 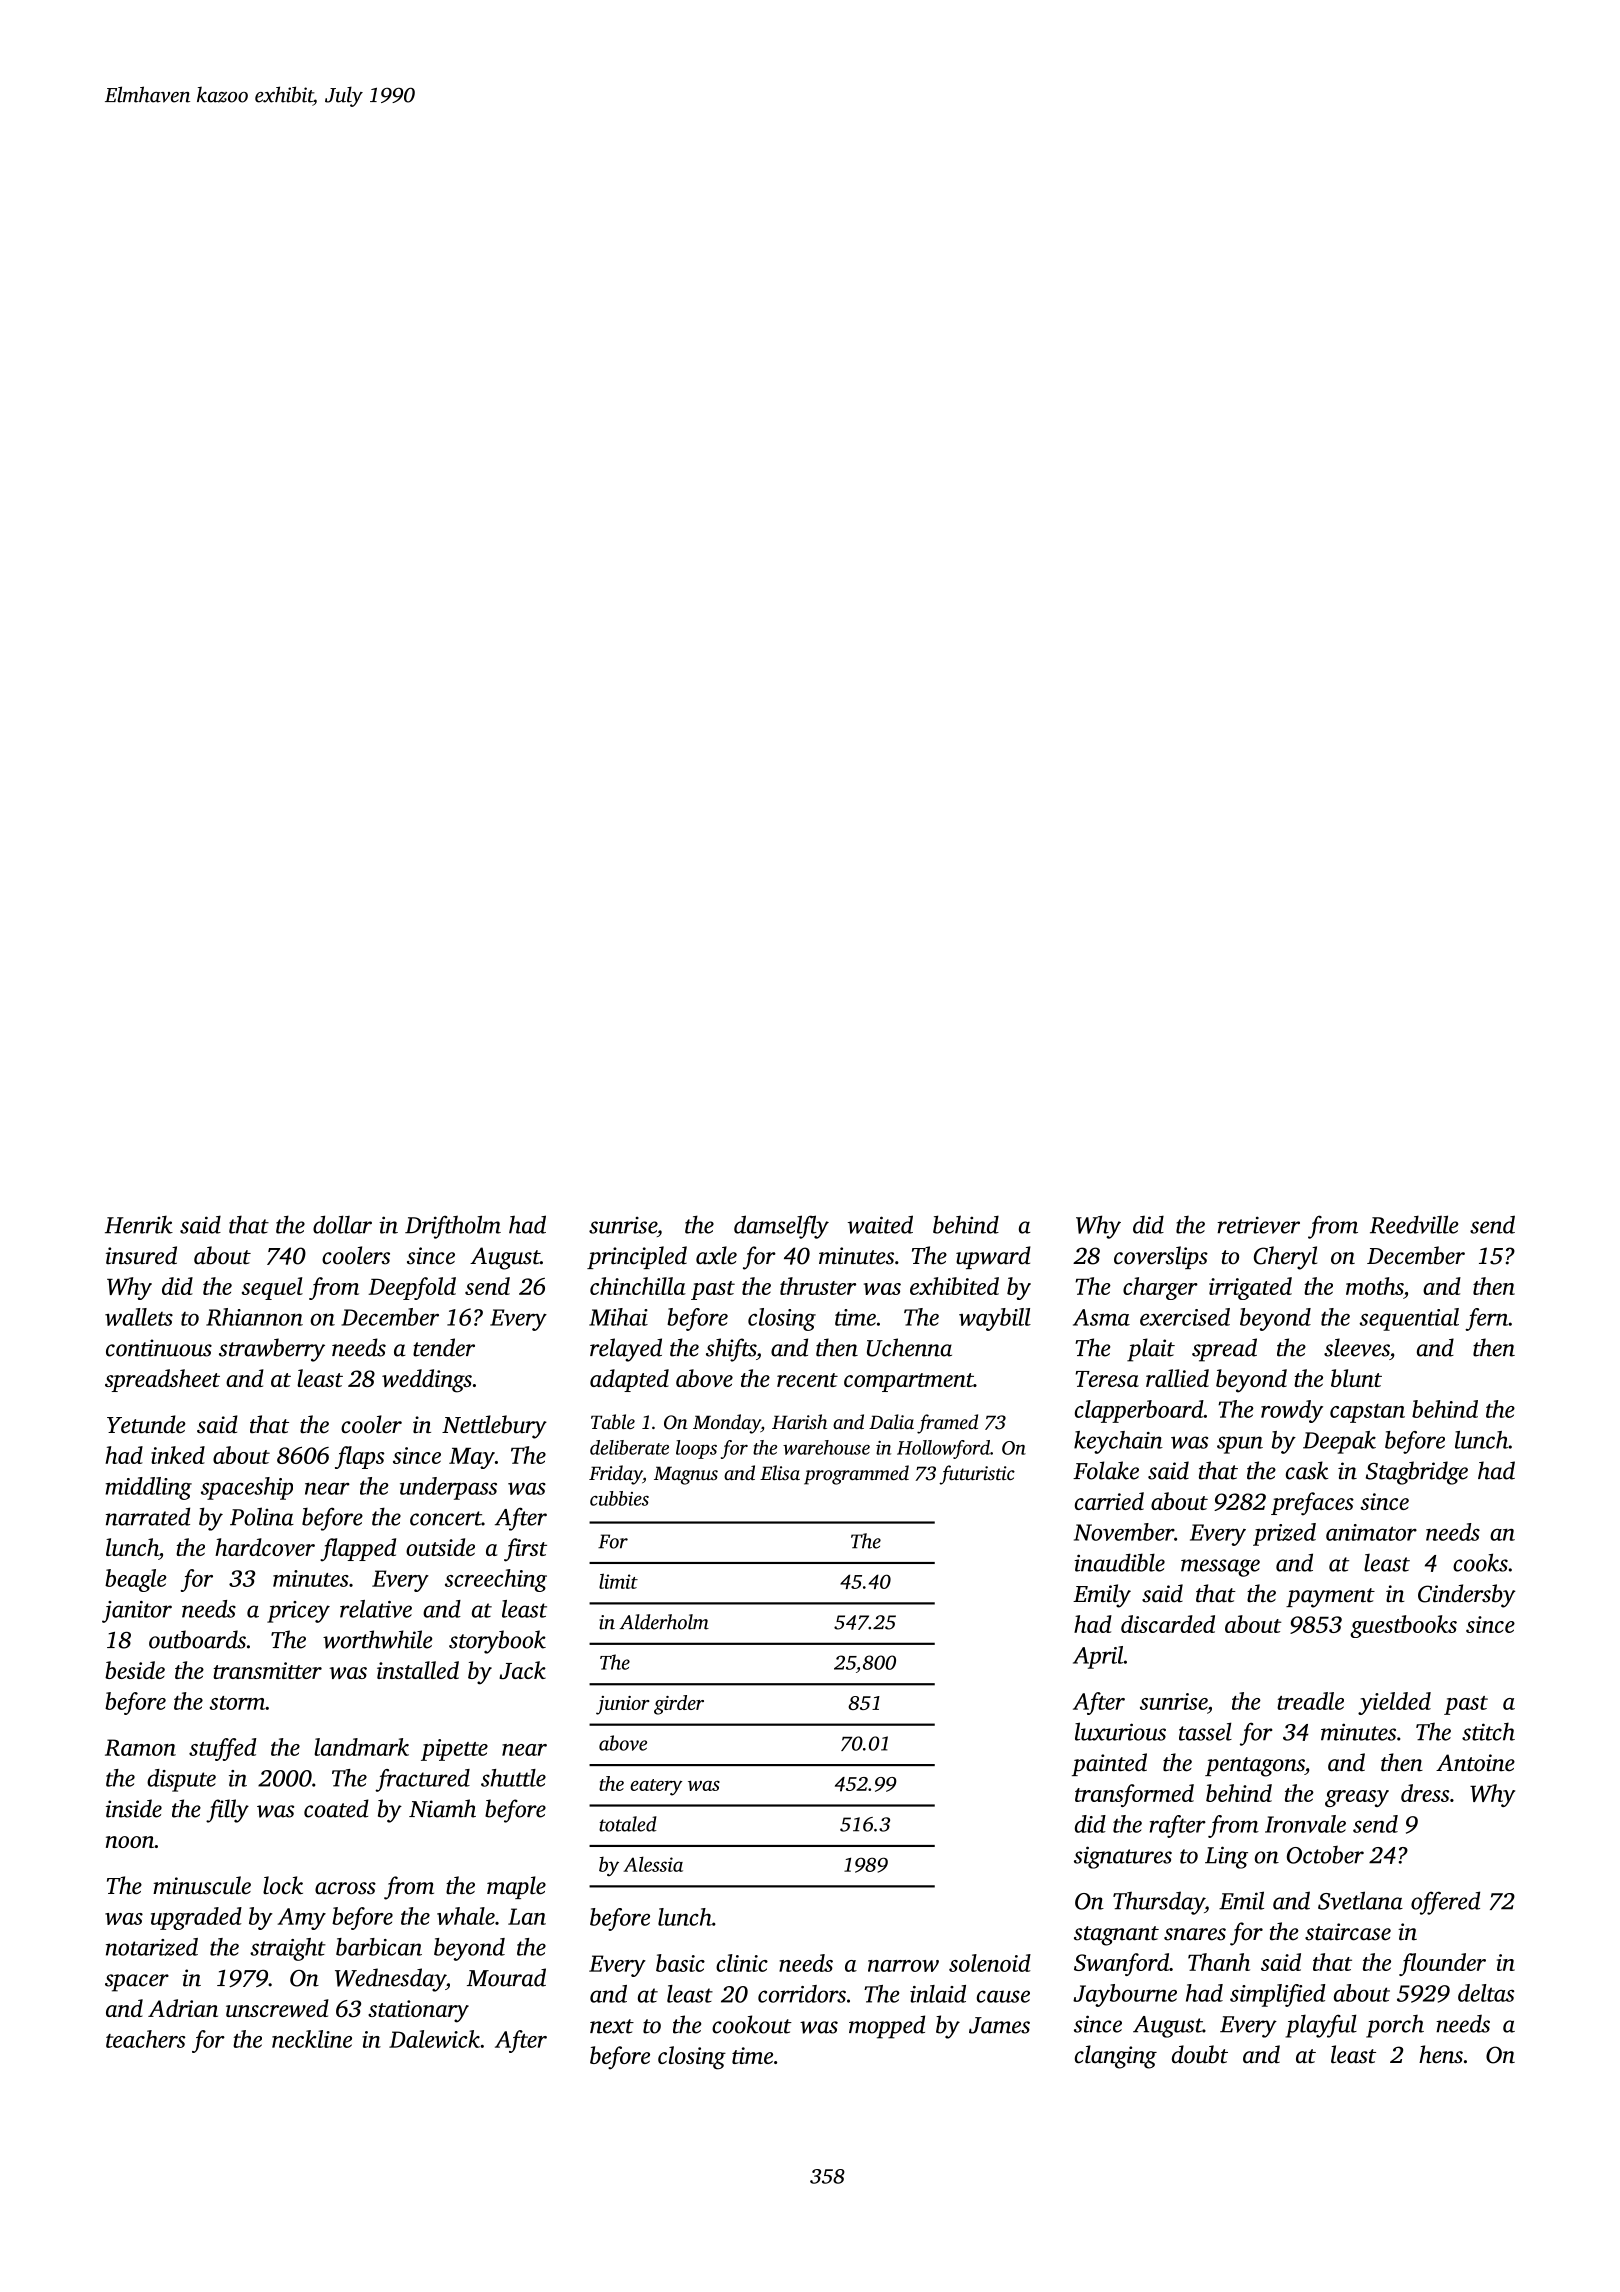 I want to click on retriever, so click(x=1258, y=1225).
